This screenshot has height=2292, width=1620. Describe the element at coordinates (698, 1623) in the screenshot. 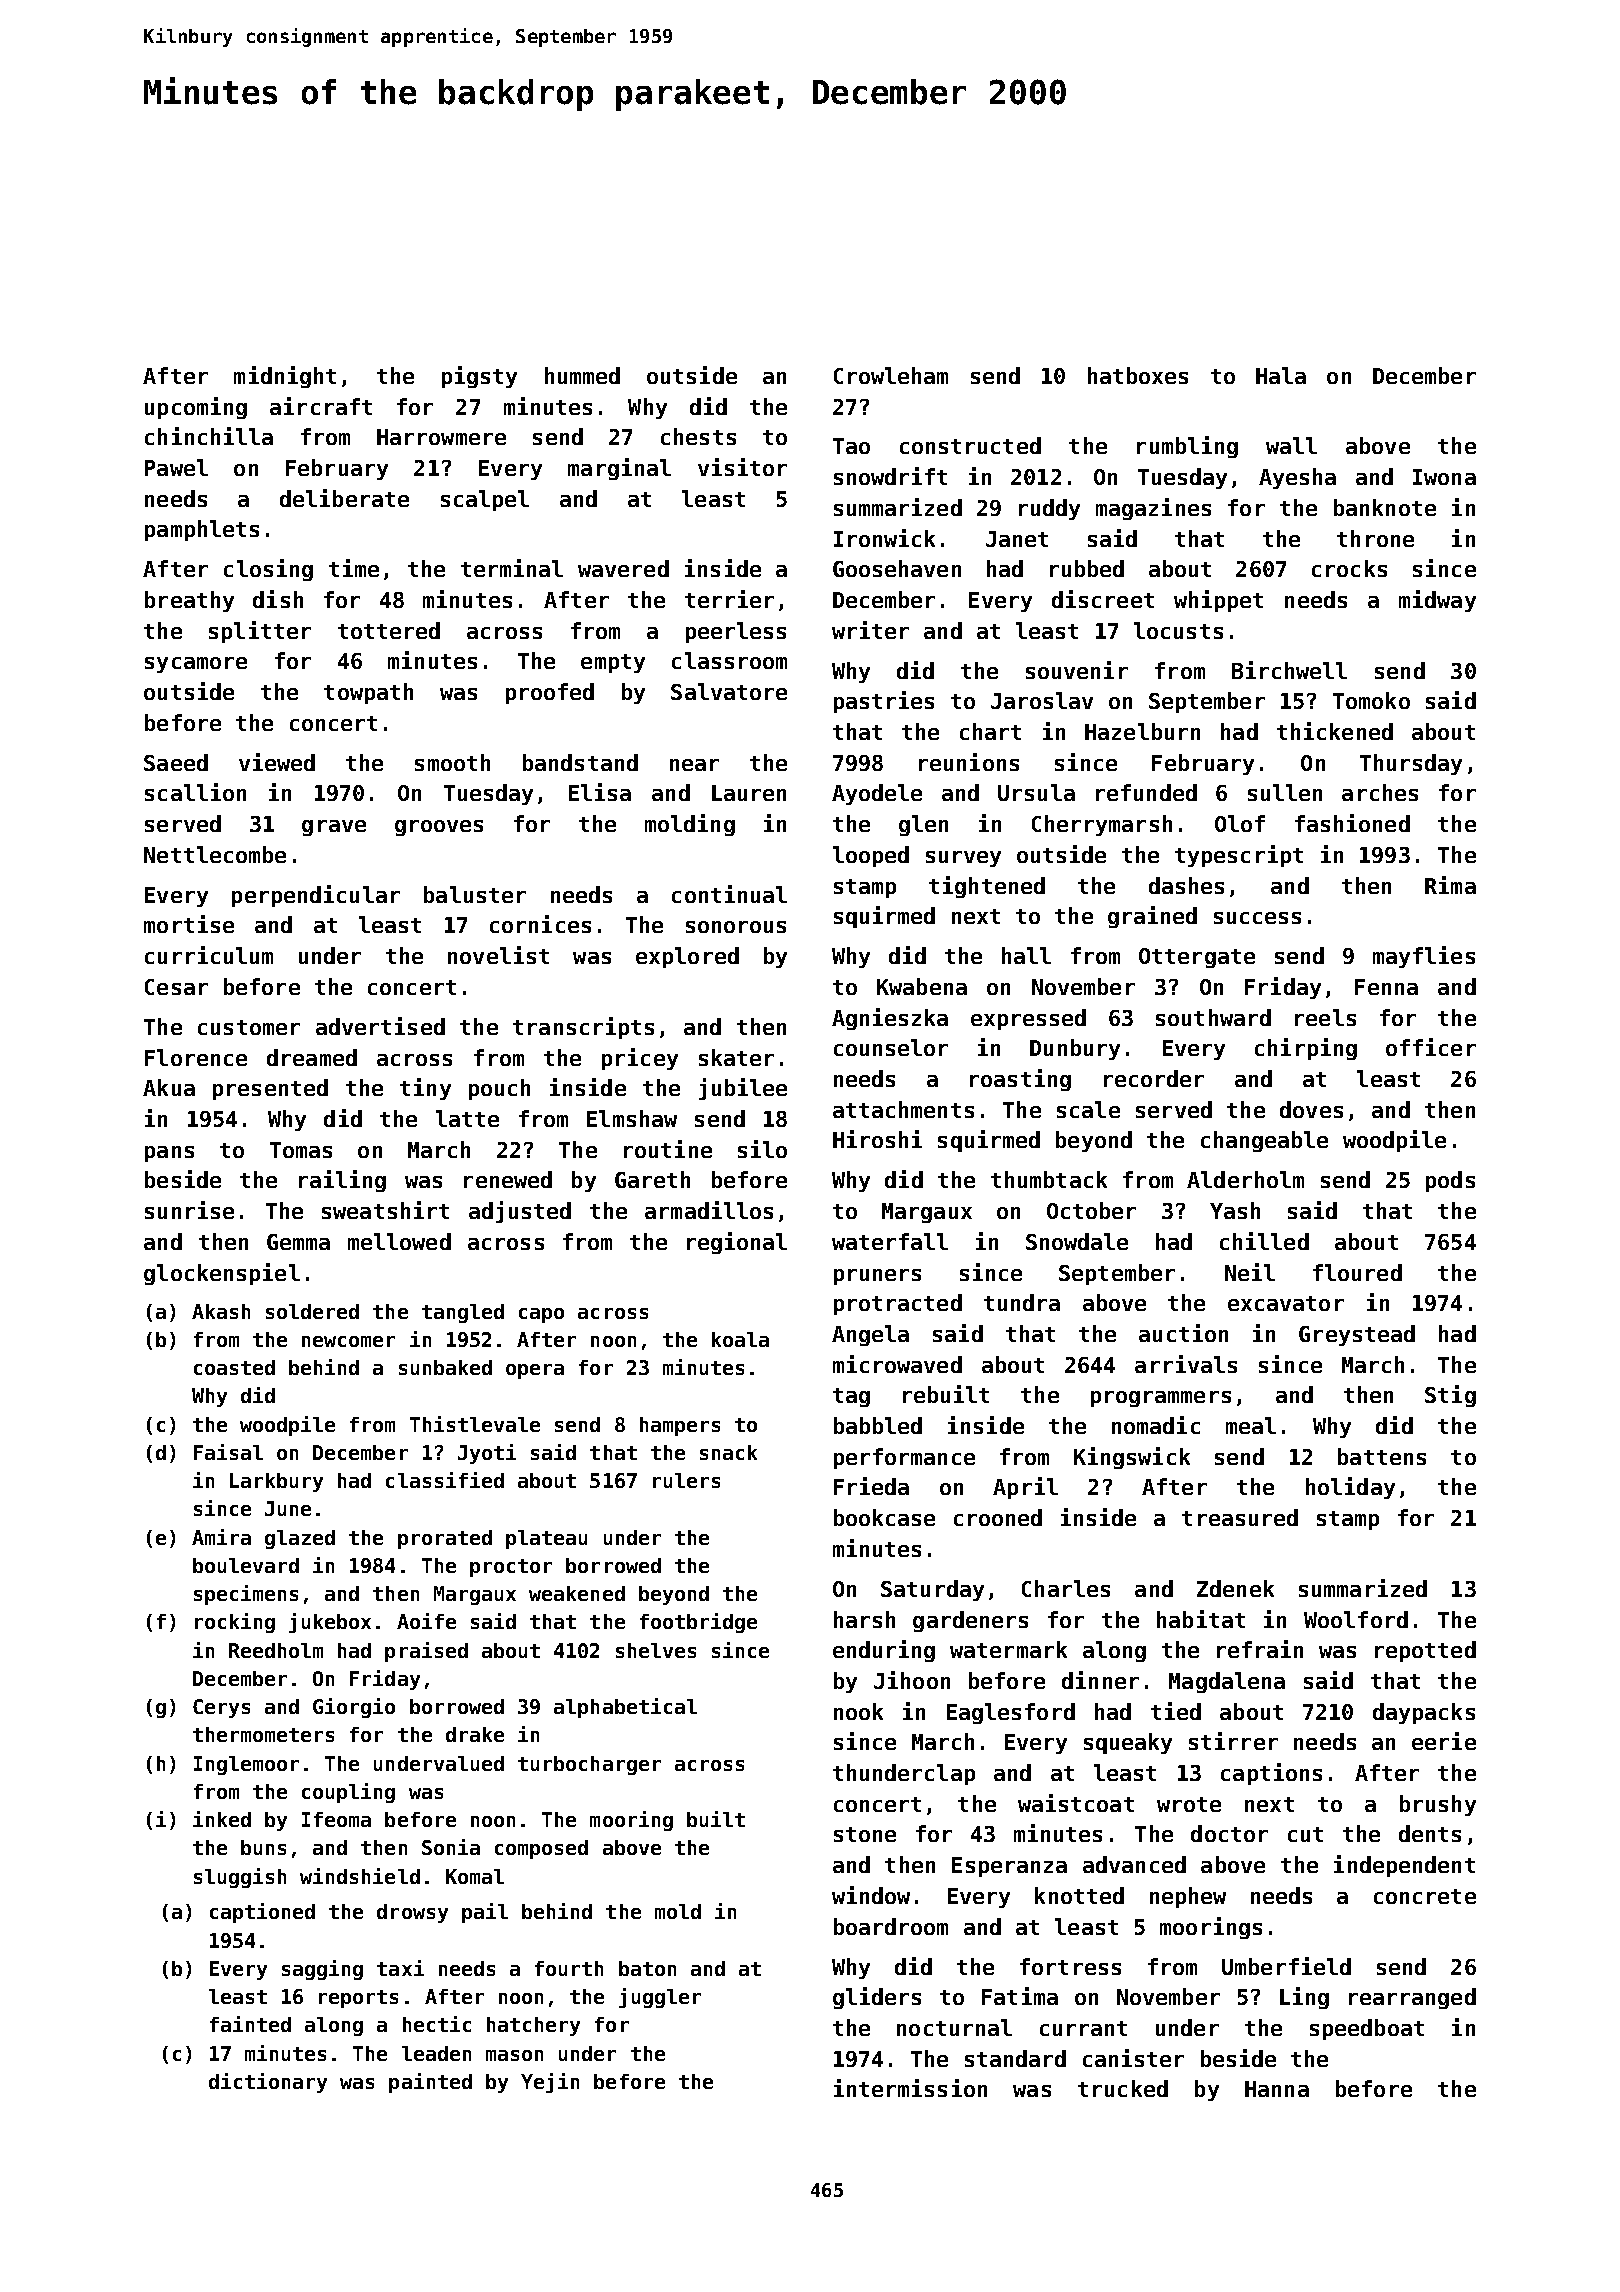

I see `footbridge` at that location.
